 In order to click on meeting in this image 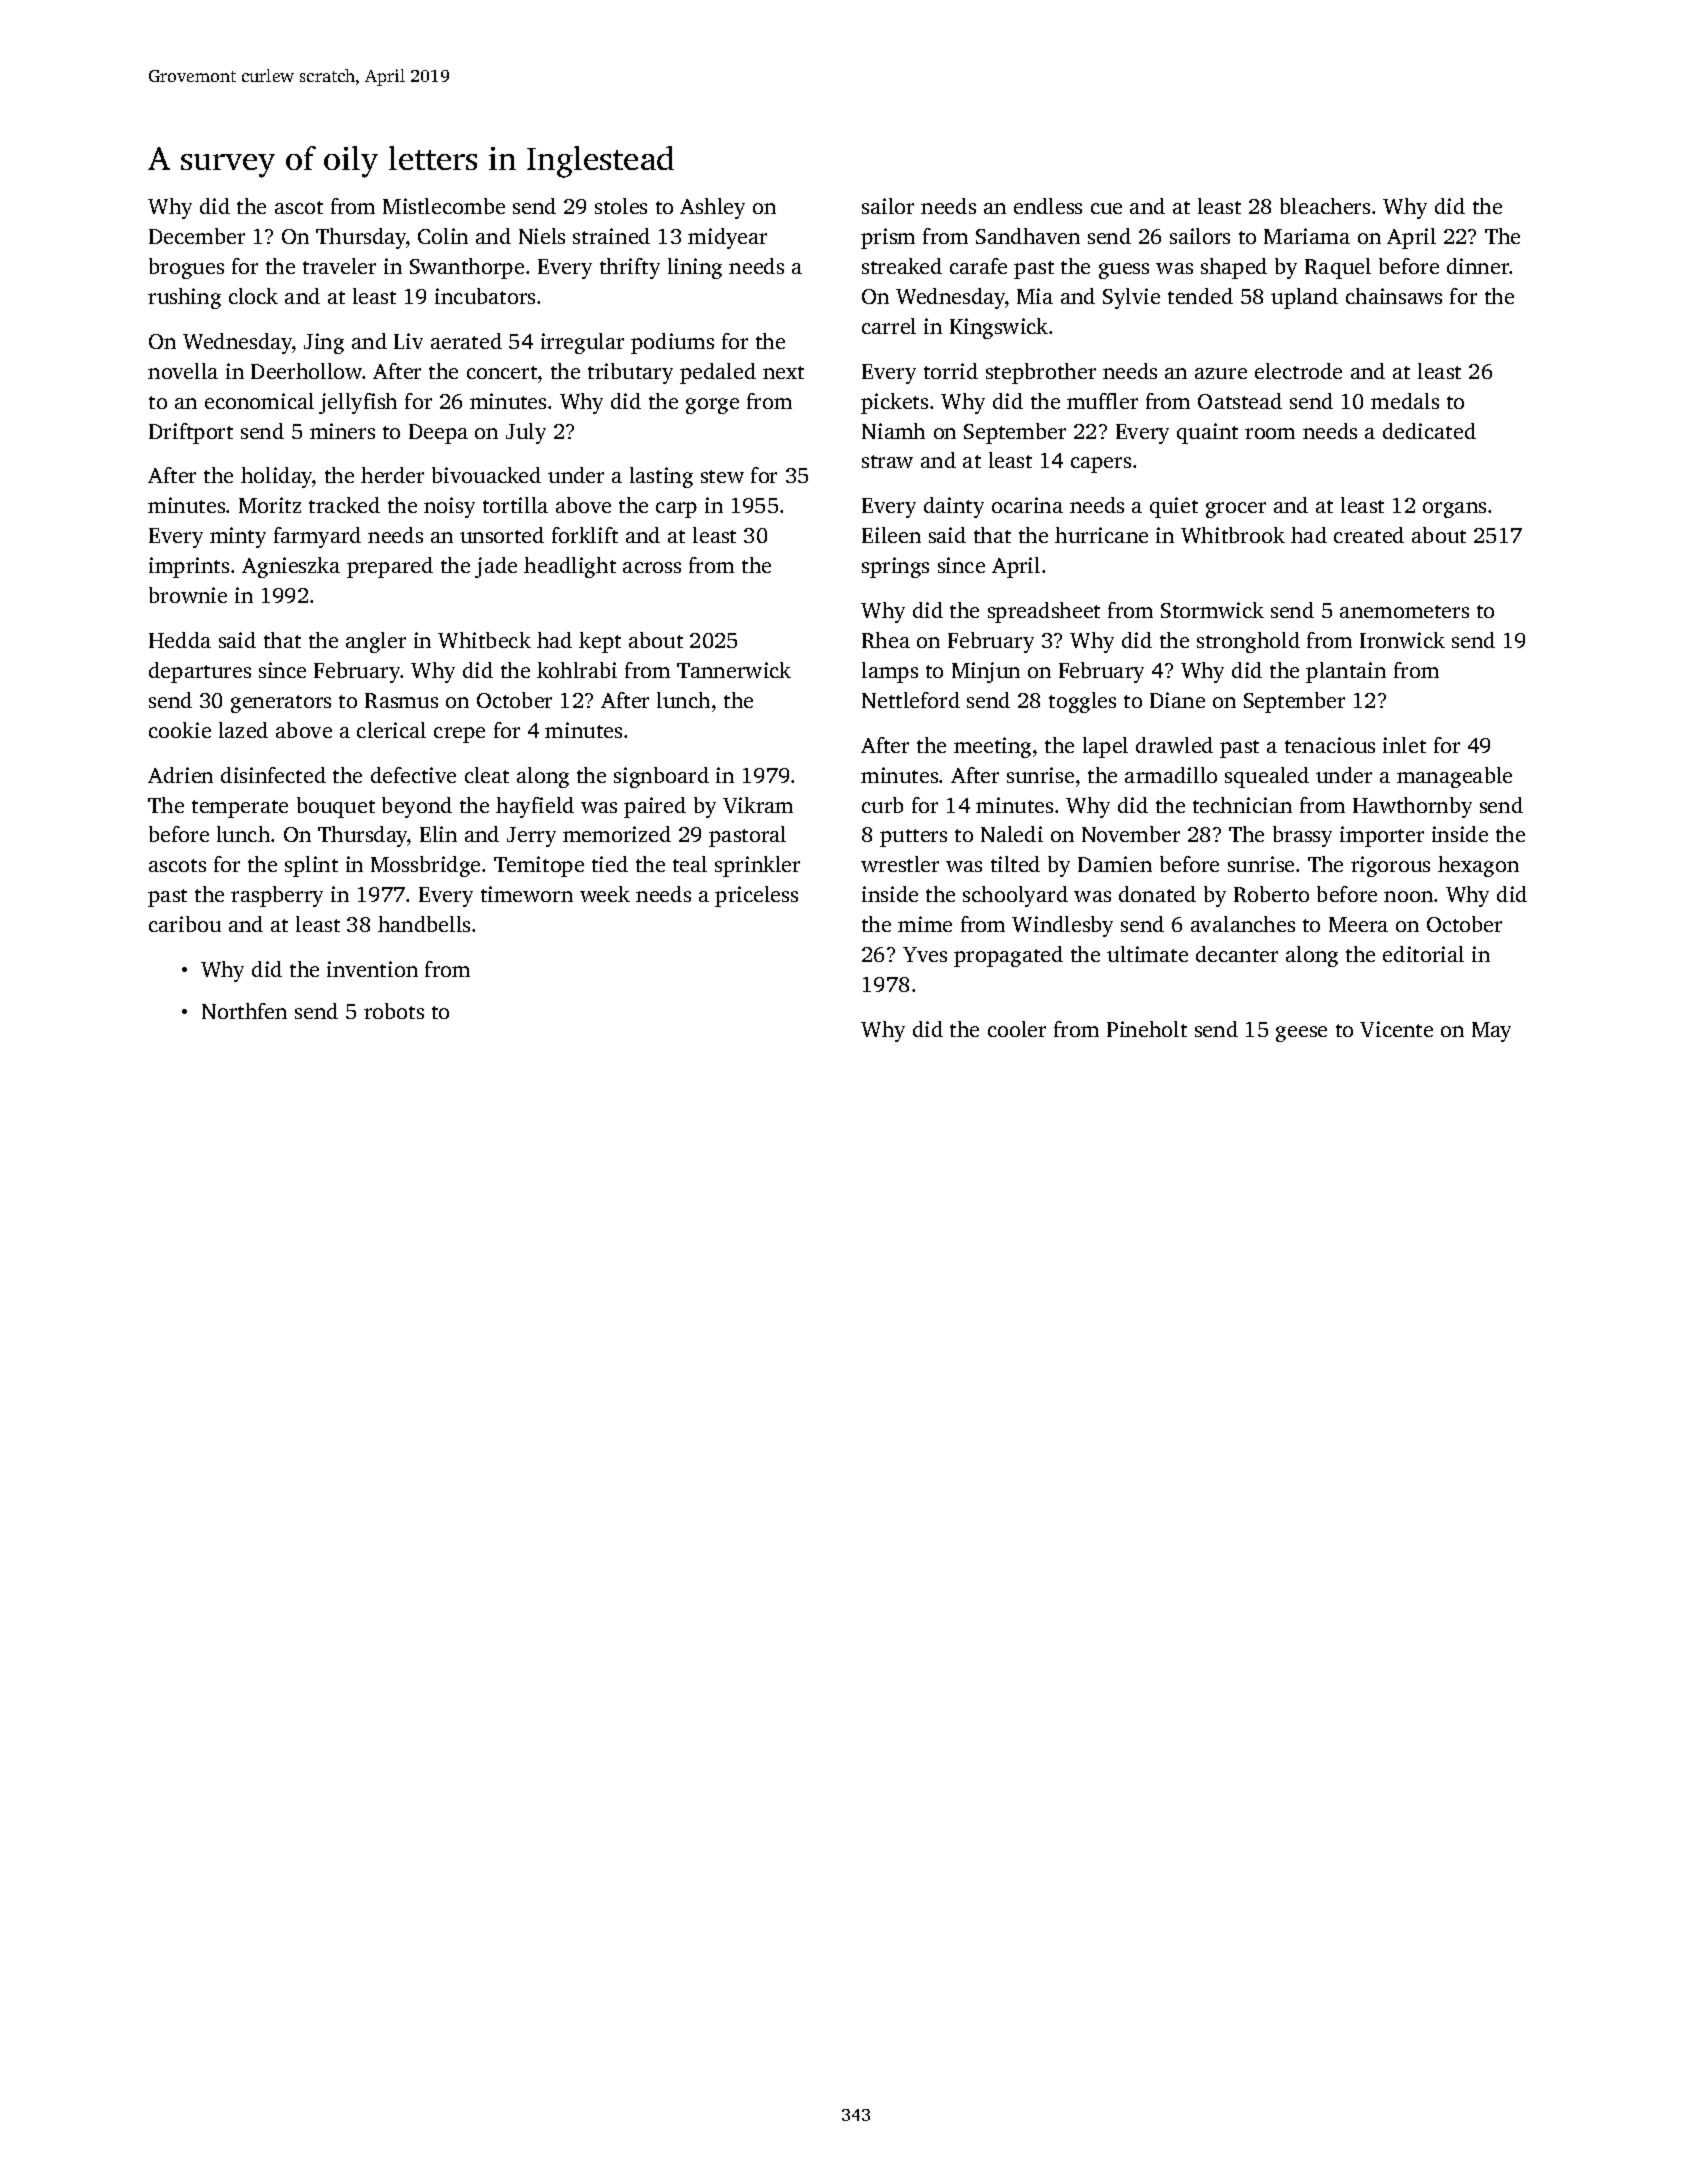, I will do `click(992, 747)`.
